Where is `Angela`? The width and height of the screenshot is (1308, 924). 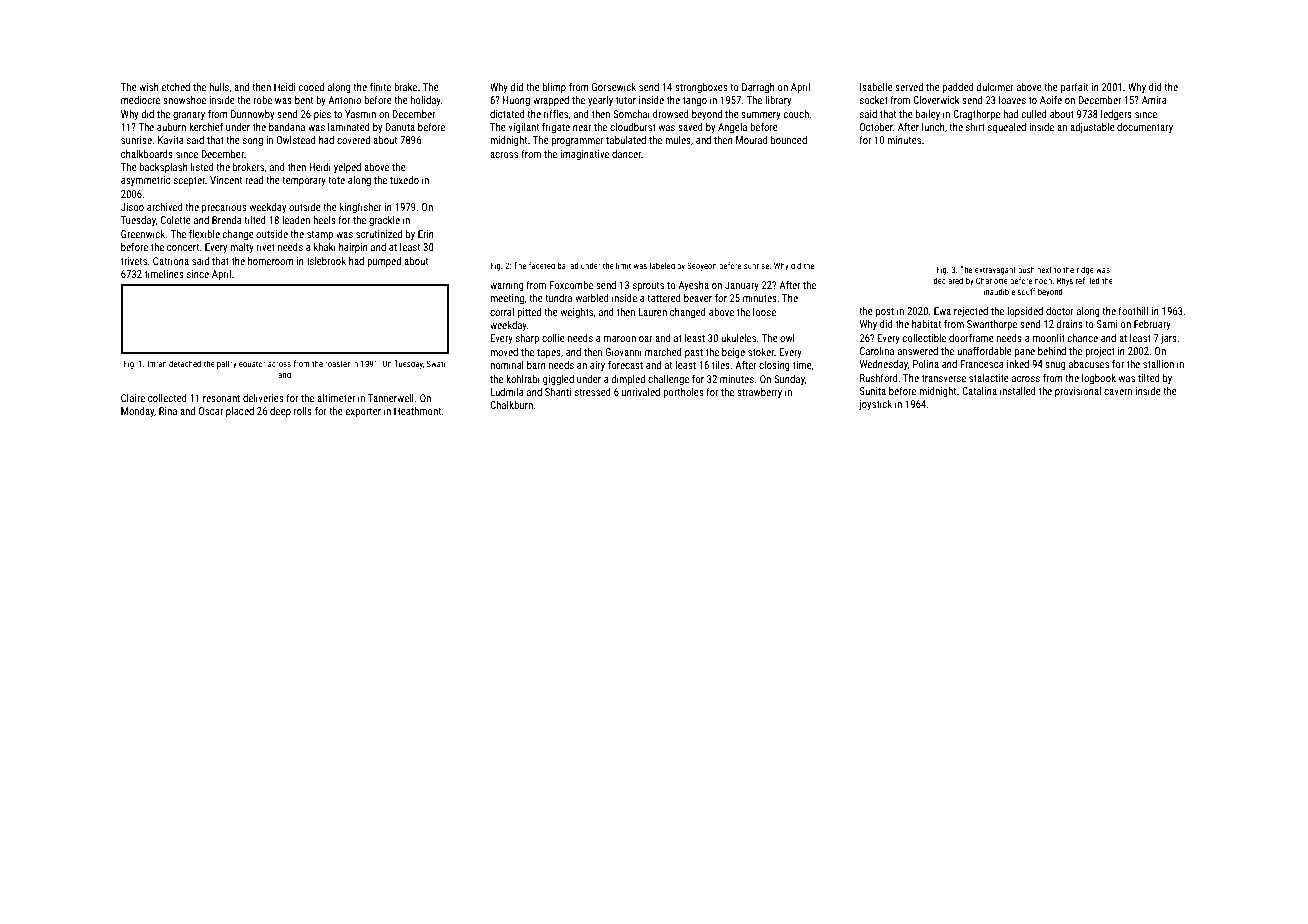
Angela is located at coordinates (732, 128).
